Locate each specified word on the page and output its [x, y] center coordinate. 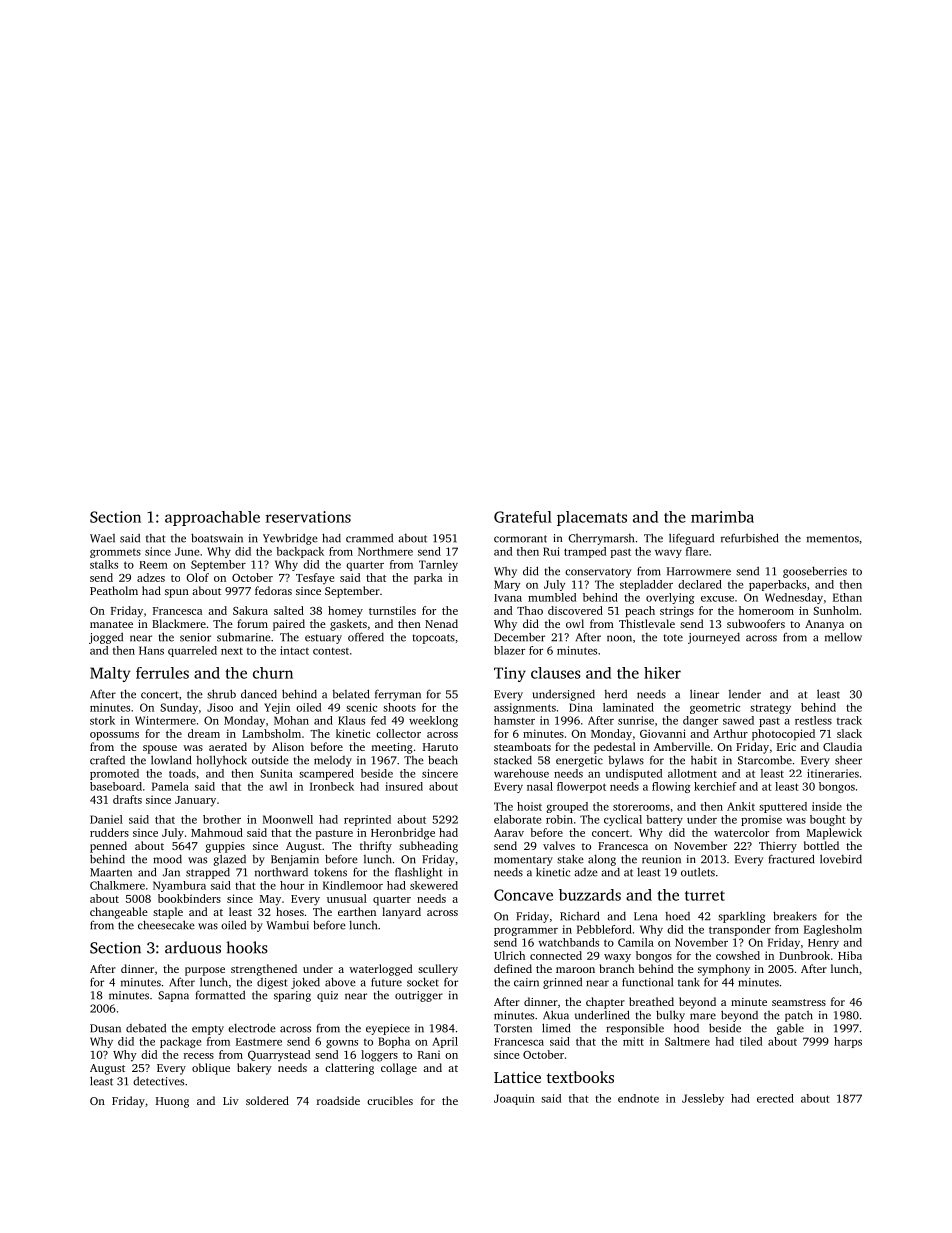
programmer [526, 932]
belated [350, 694]
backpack [300, 552]
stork [102, 720]
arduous [193, 947]
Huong [172, 1102]
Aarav [509, 833]
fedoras [273, 590]
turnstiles [392, 610]
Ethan [847, 597]
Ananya [824, 625]
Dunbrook [804, 955]
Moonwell [288, 819]
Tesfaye [315, 579]
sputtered [783, 807]
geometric [715, 708]
